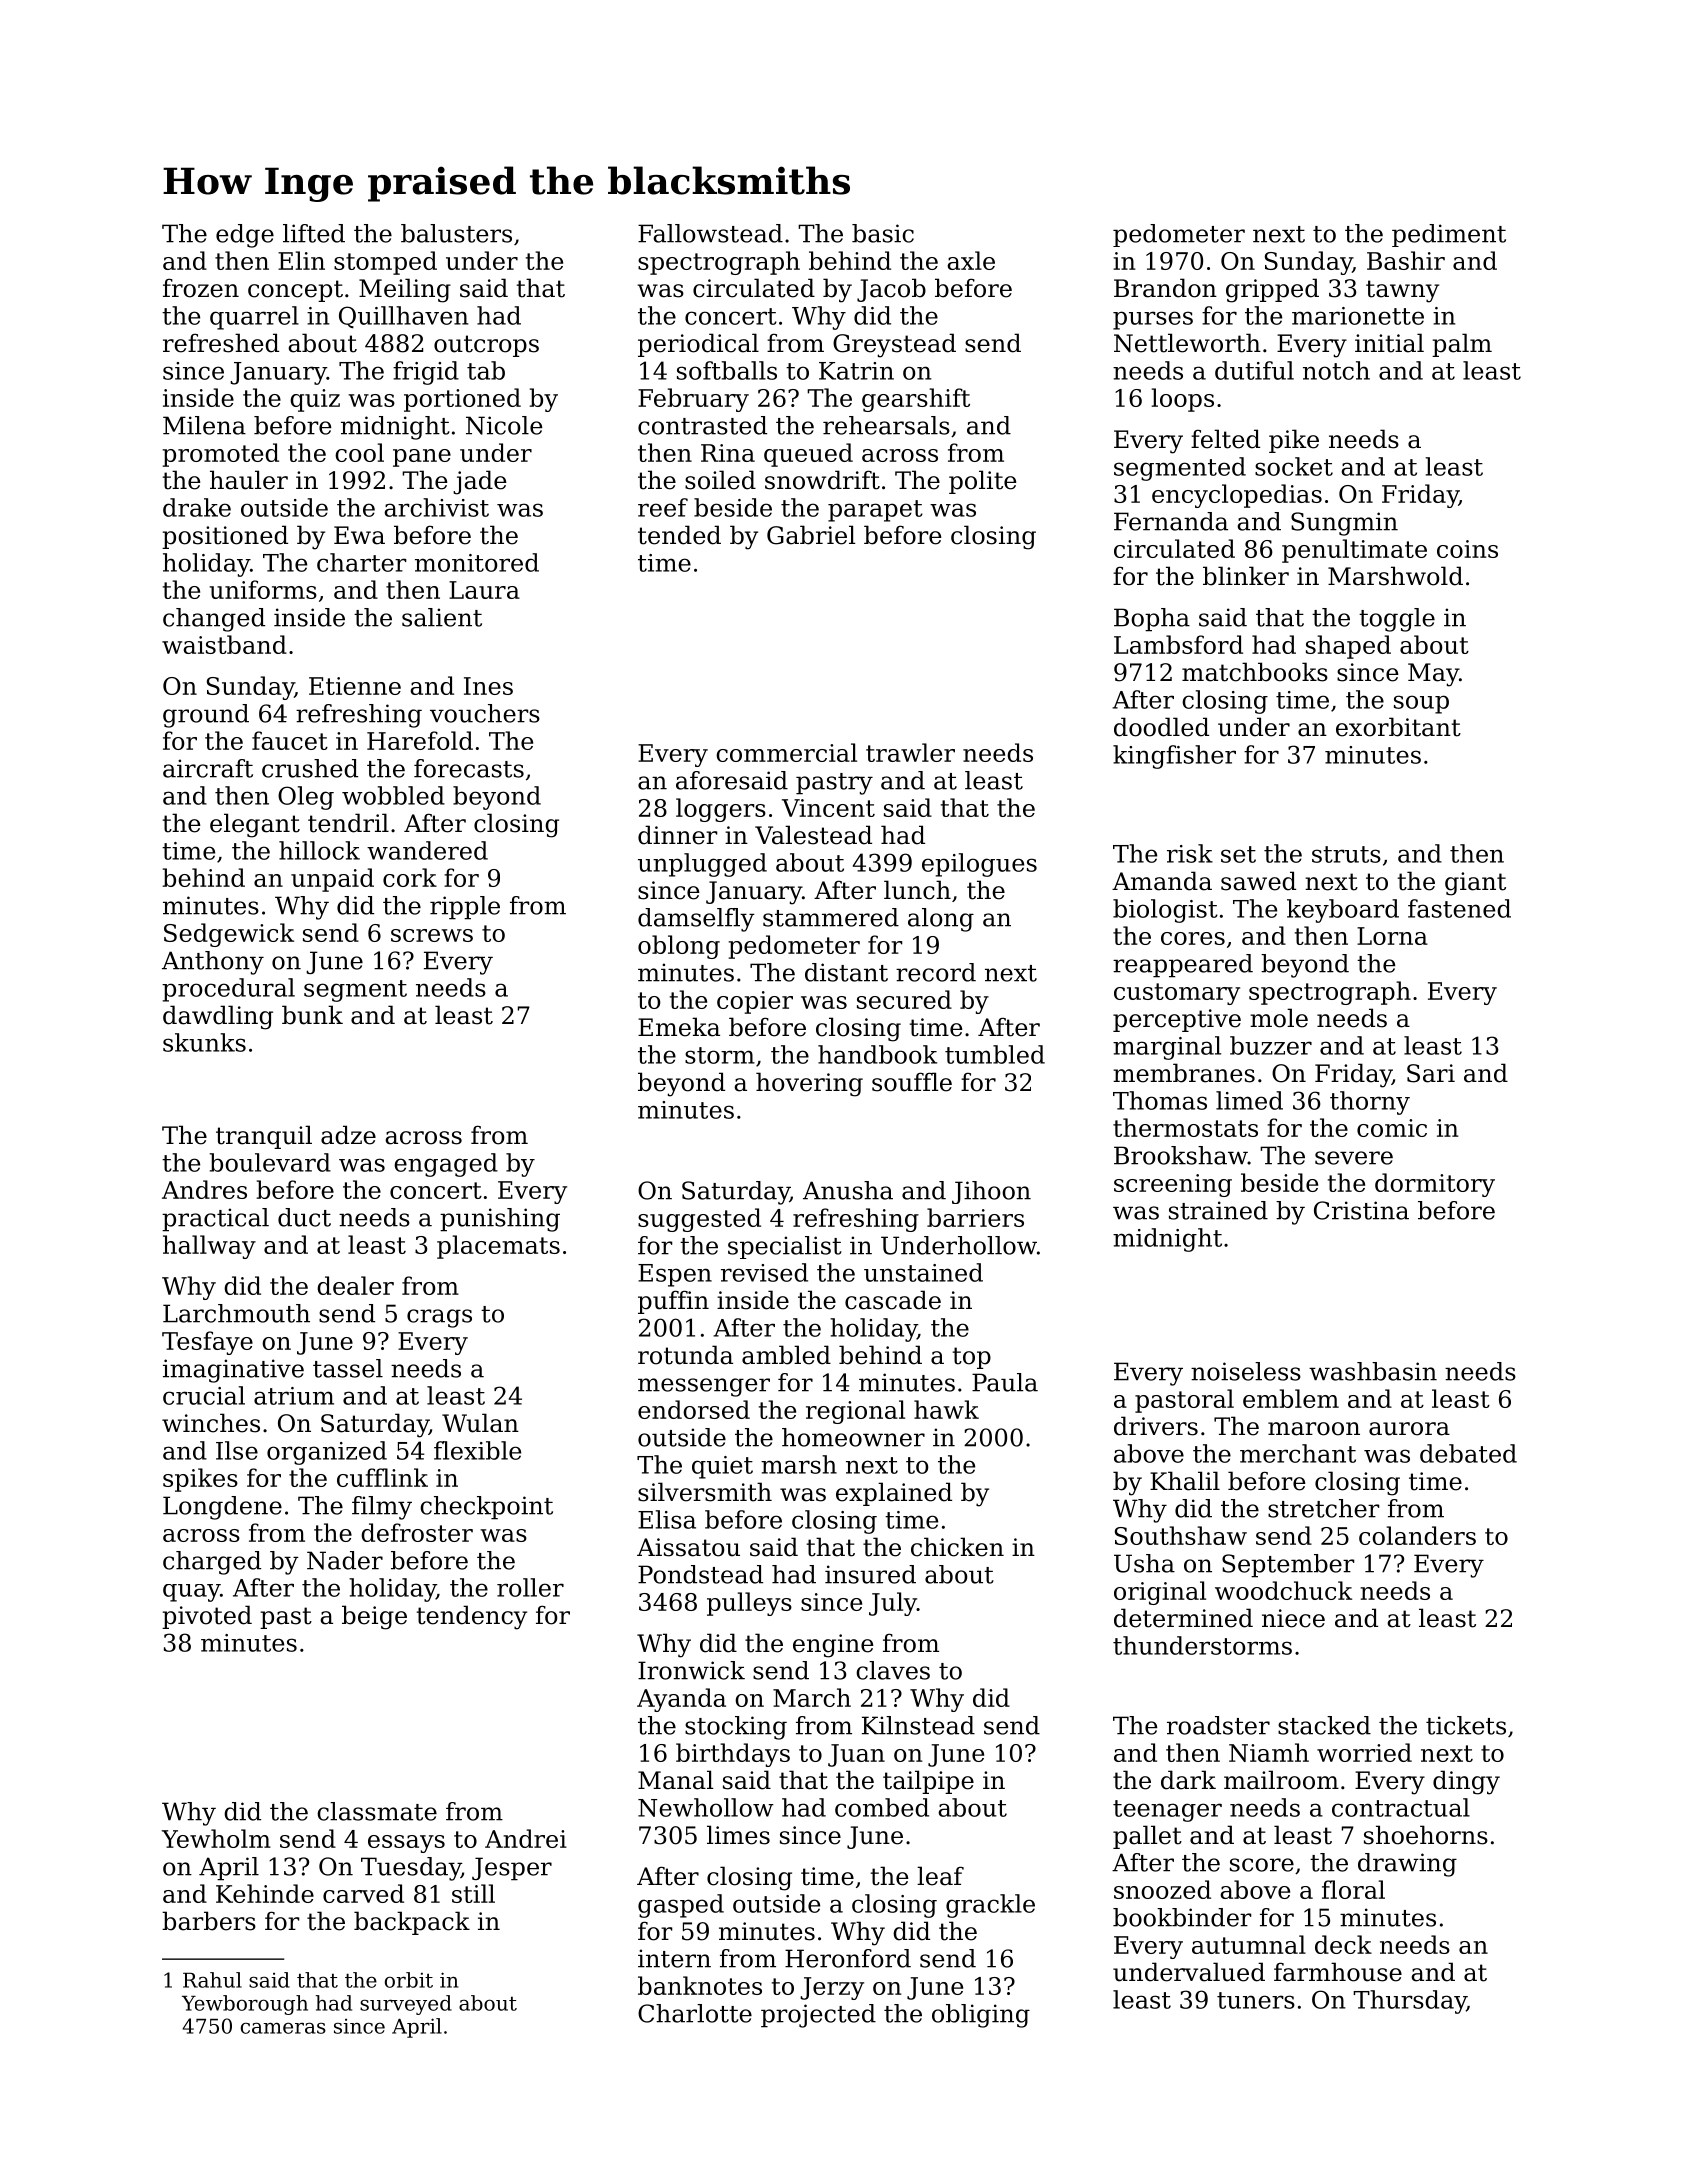 Image resolution: width=1683 pixels, height=2178 pixels. Describe the element at coordinates (721, 810) in the screenshot. I see `loggers` at that location.
